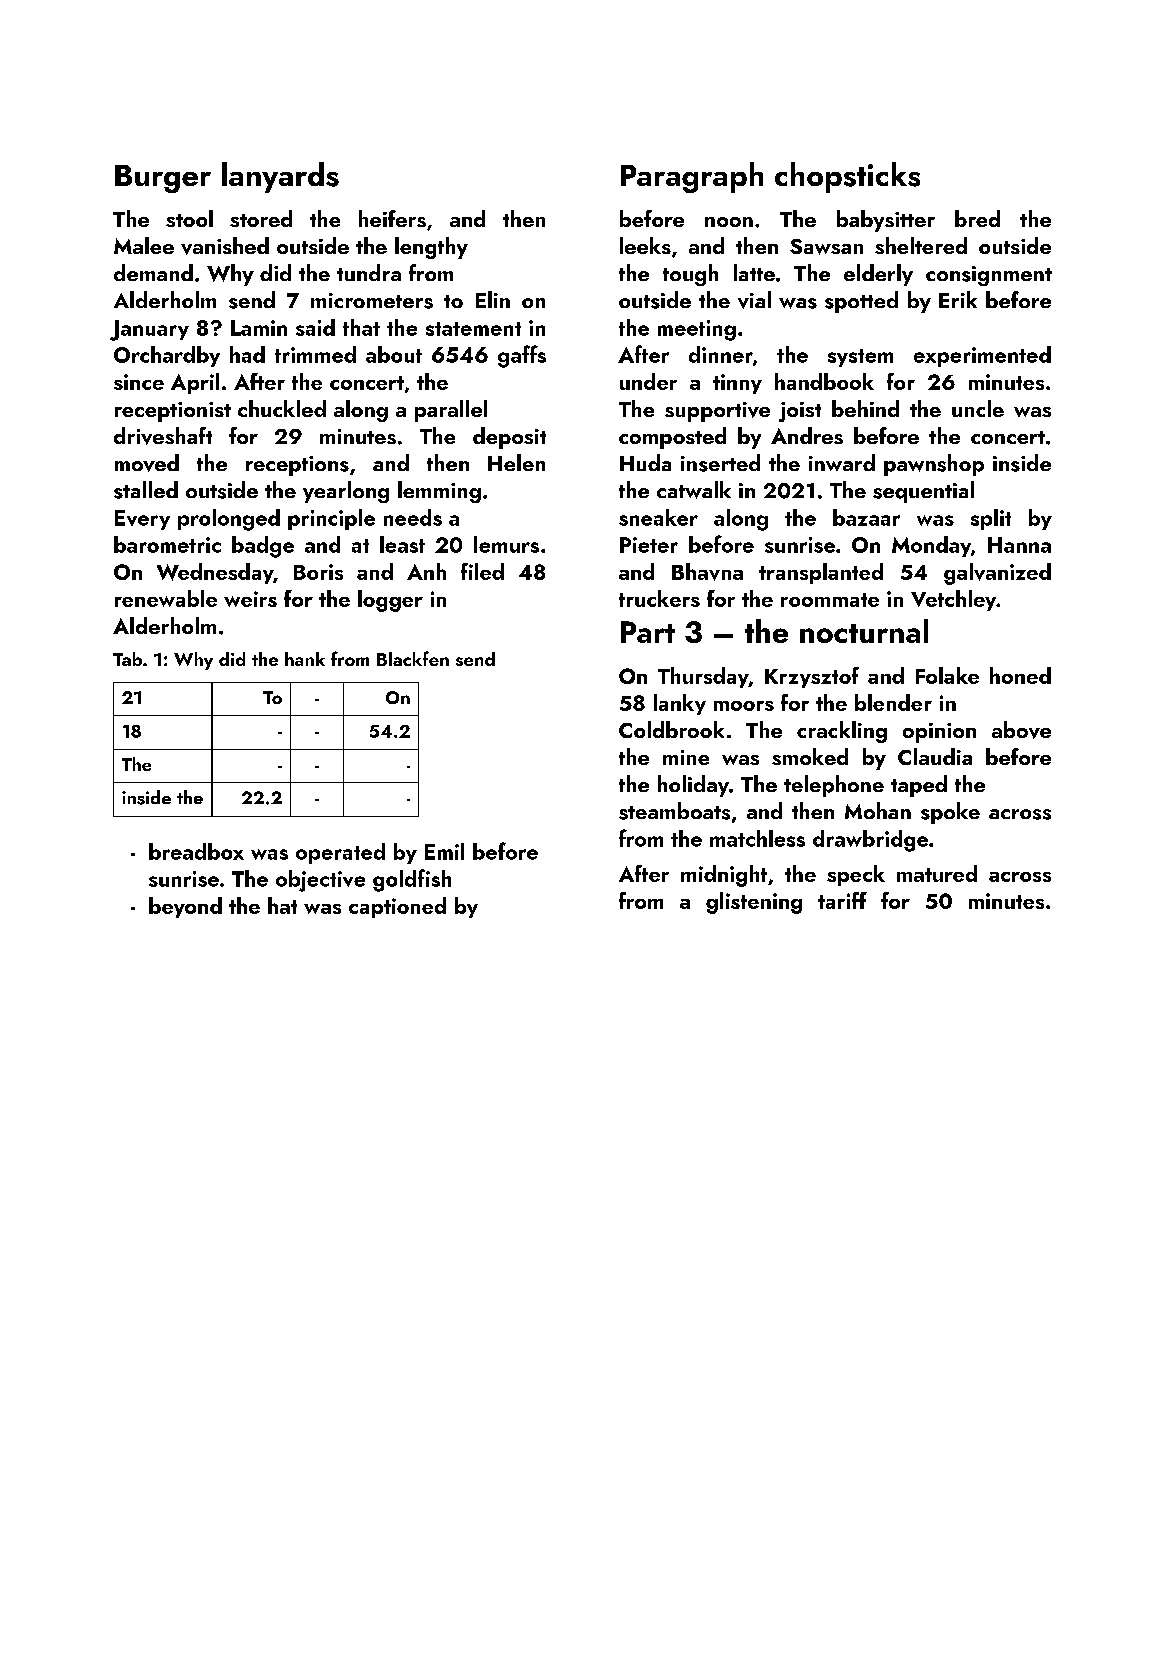 This screenshot has height=1654, width=1165. Describe the element at coordinates (390, 601) in the screenshot. I see `logger` at that location.
